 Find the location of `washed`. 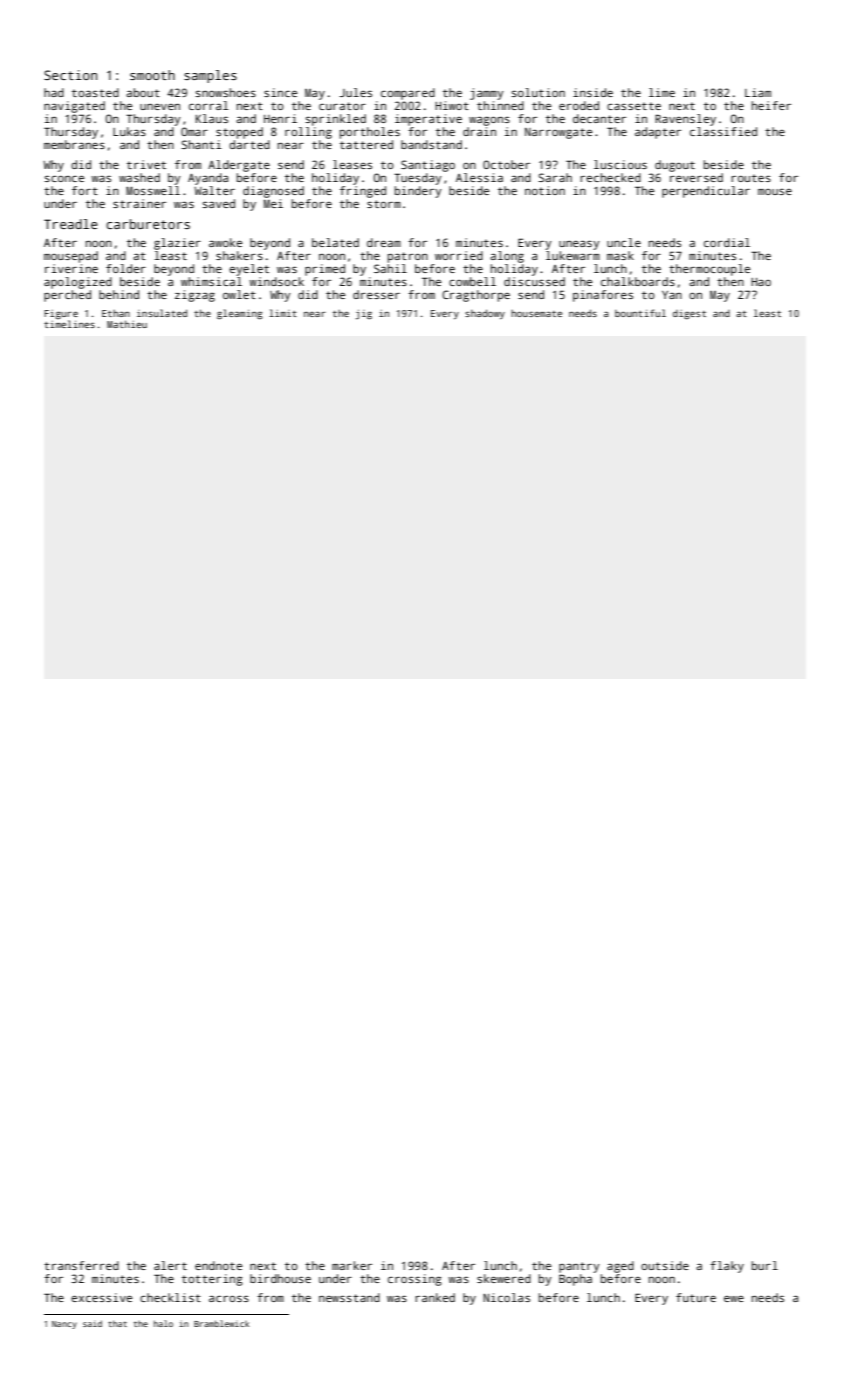

washed is located at coordinates (139, 177).
